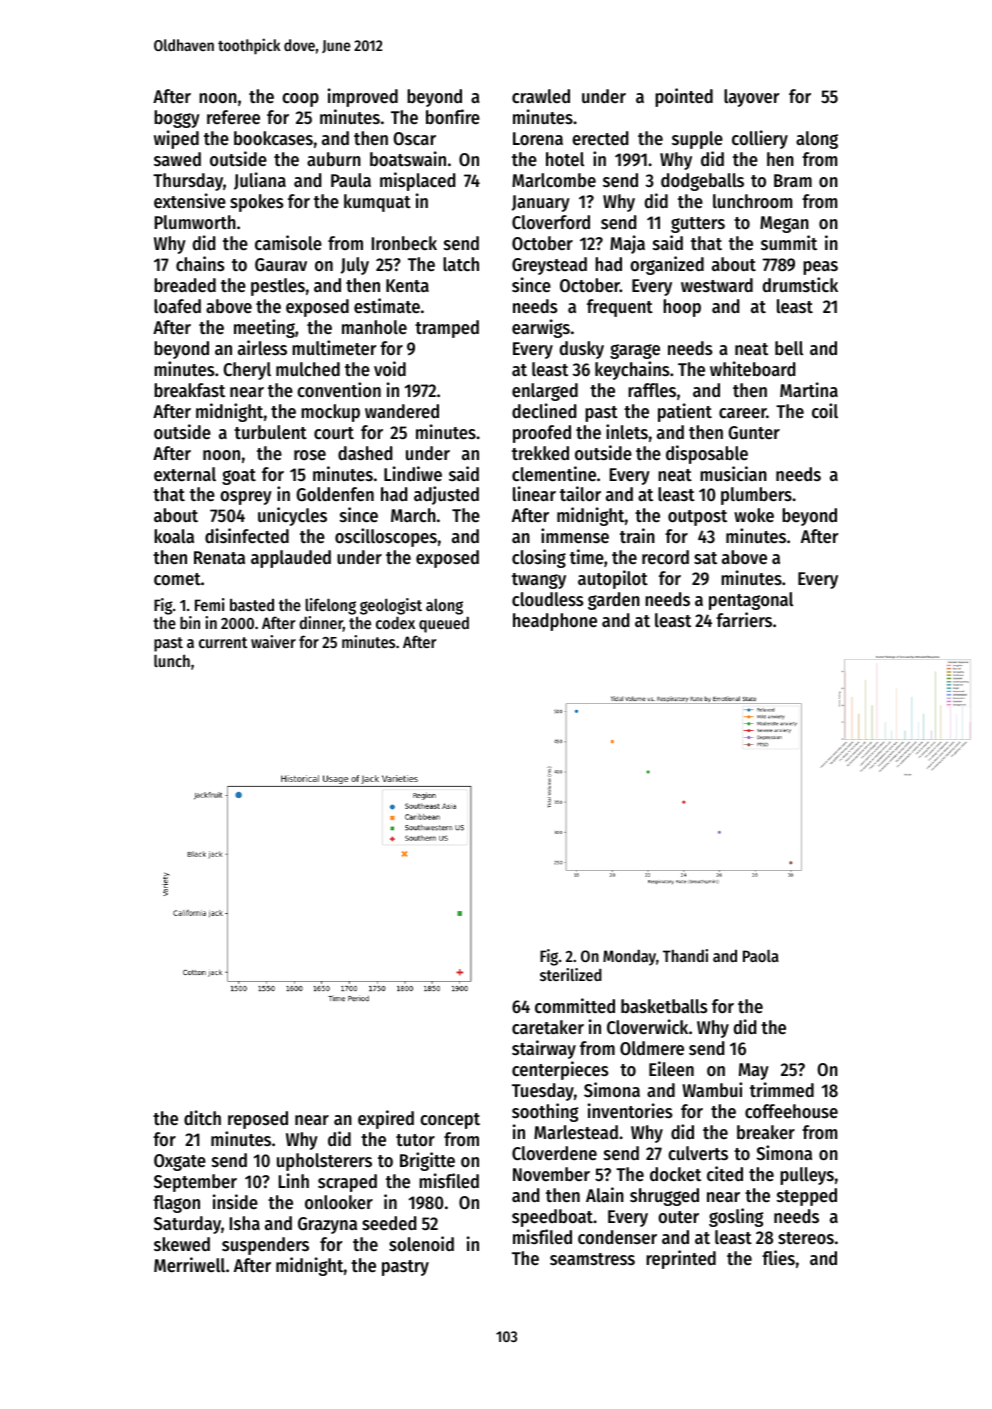 Image resolution: width=992 pixels, height=1409 pixels. I want to click on crawled, so click(541, 96).
